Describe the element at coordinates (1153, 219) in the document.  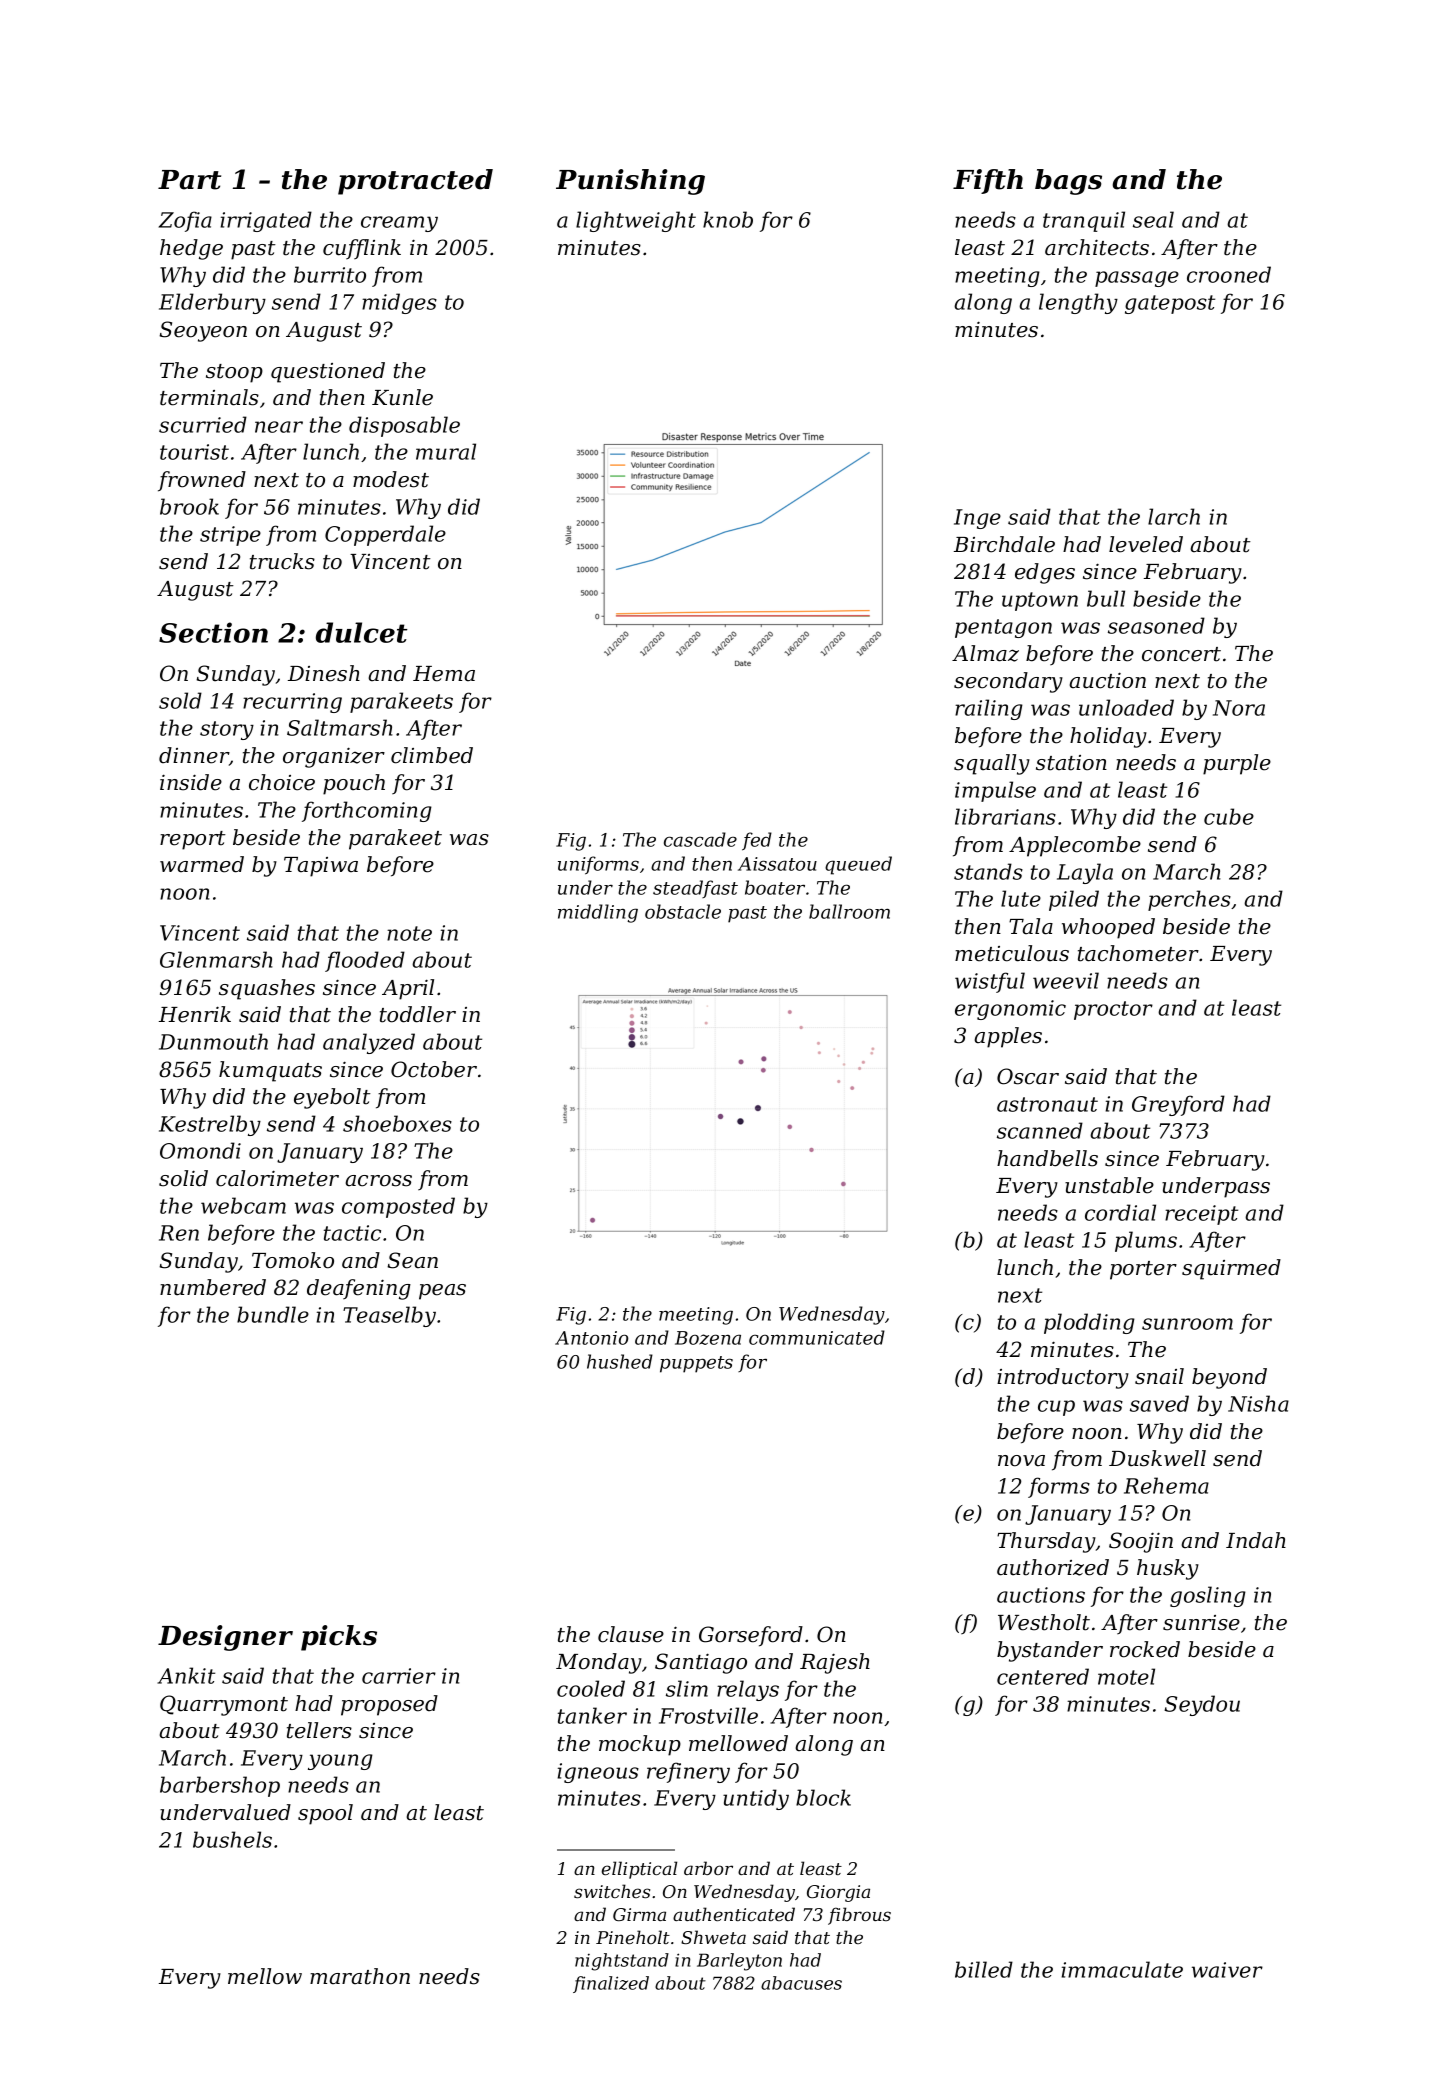
I see `seal` at that location.
